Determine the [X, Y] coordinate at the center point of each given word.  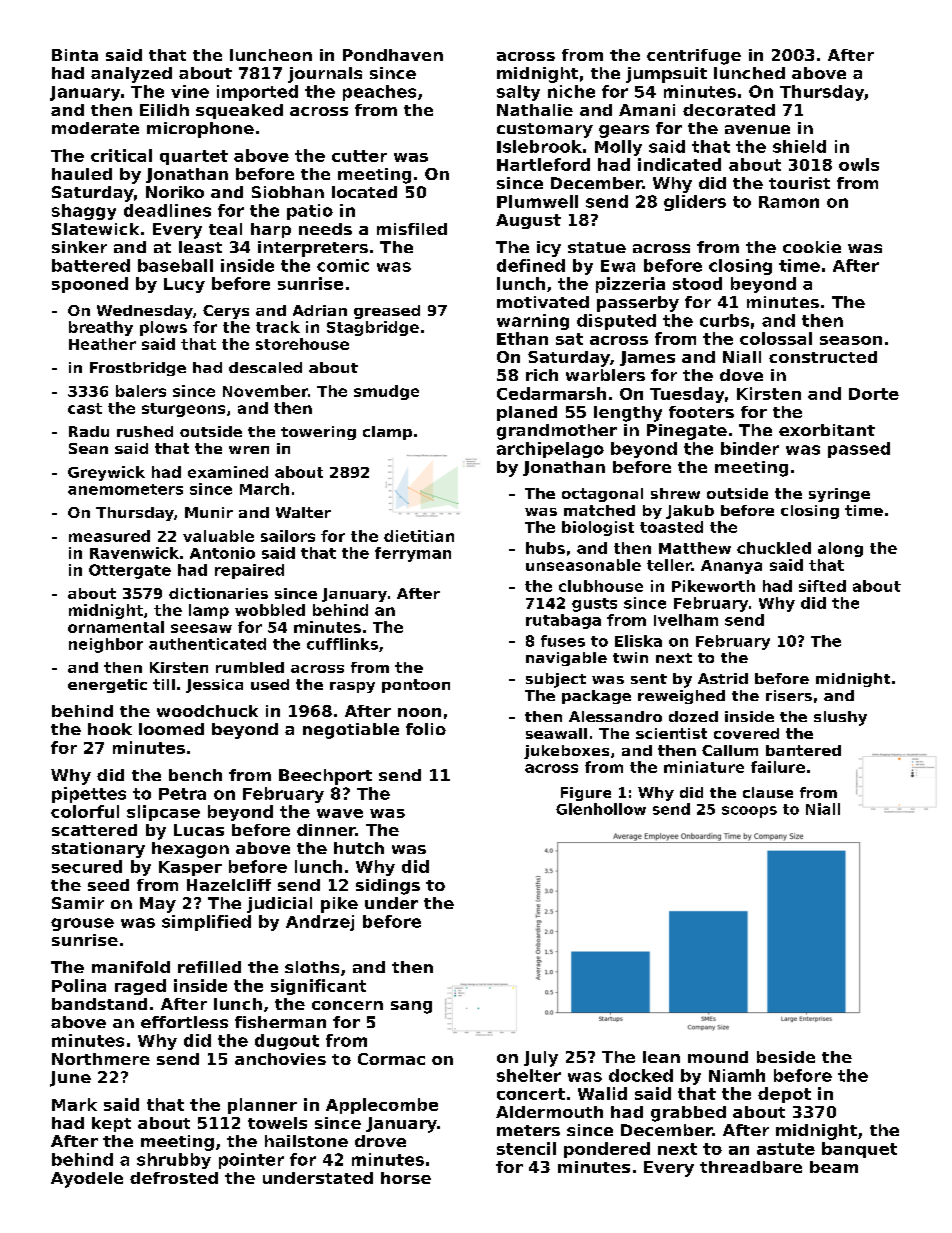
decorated [729, 110]
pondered [607, 1150]
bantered [803, 750]
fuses [563, 641]
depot [784, 1095]
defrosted [174, 1178]
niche [571, 91]
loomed [171, 729]
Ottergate [130, 571]
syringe [839, 495]
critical [121, 155]
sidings [388, 887]
